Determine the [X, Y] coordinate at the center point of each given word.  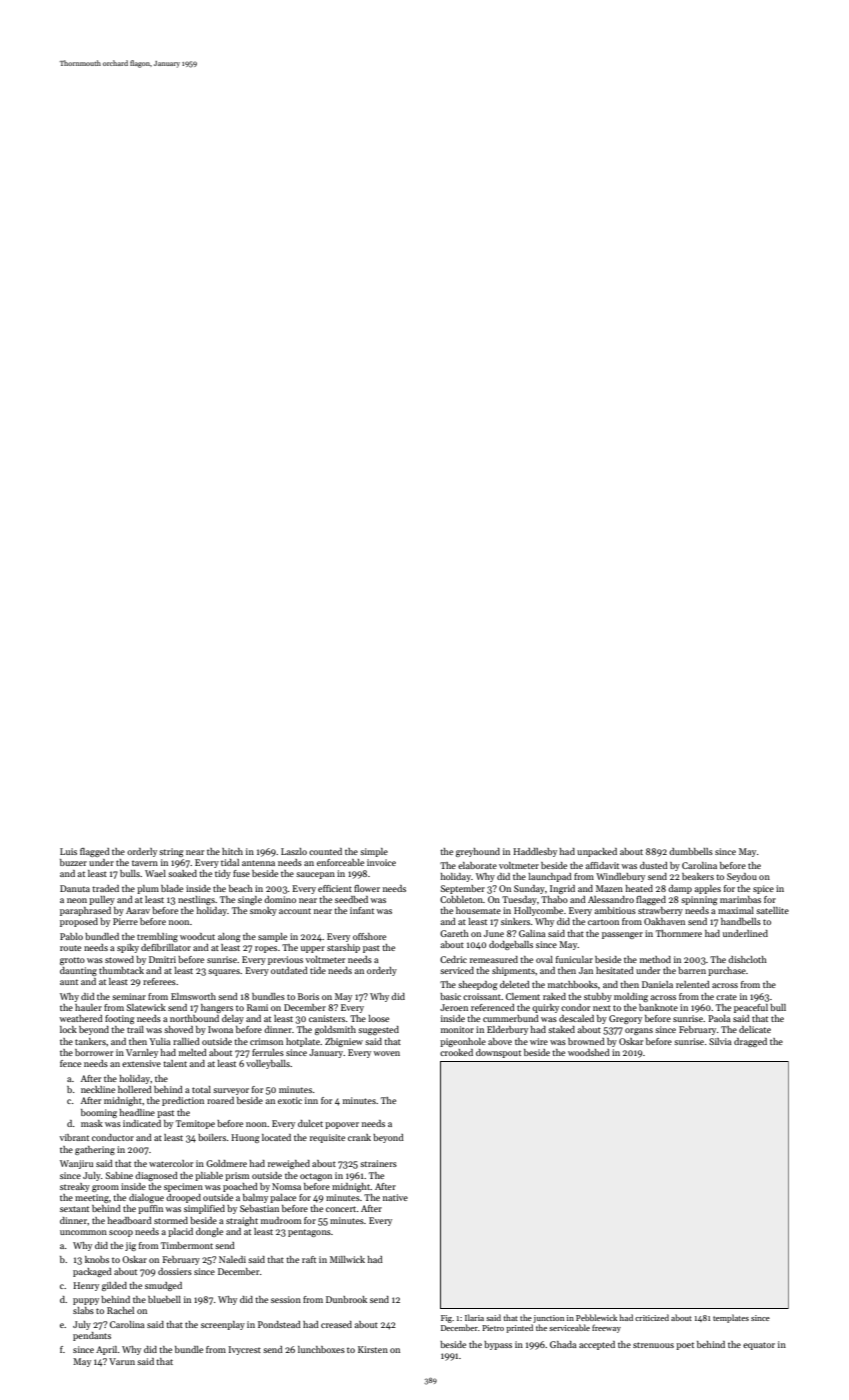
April [106, 1350]
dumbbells [691, 851]
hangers [217, 1008]
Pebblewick [596, 1317]
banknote [658, 1007]
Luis [68, 851]
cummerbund [511, 1018]
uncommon [83, 1232]
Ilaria [474, 1317]
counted [325, 851]
